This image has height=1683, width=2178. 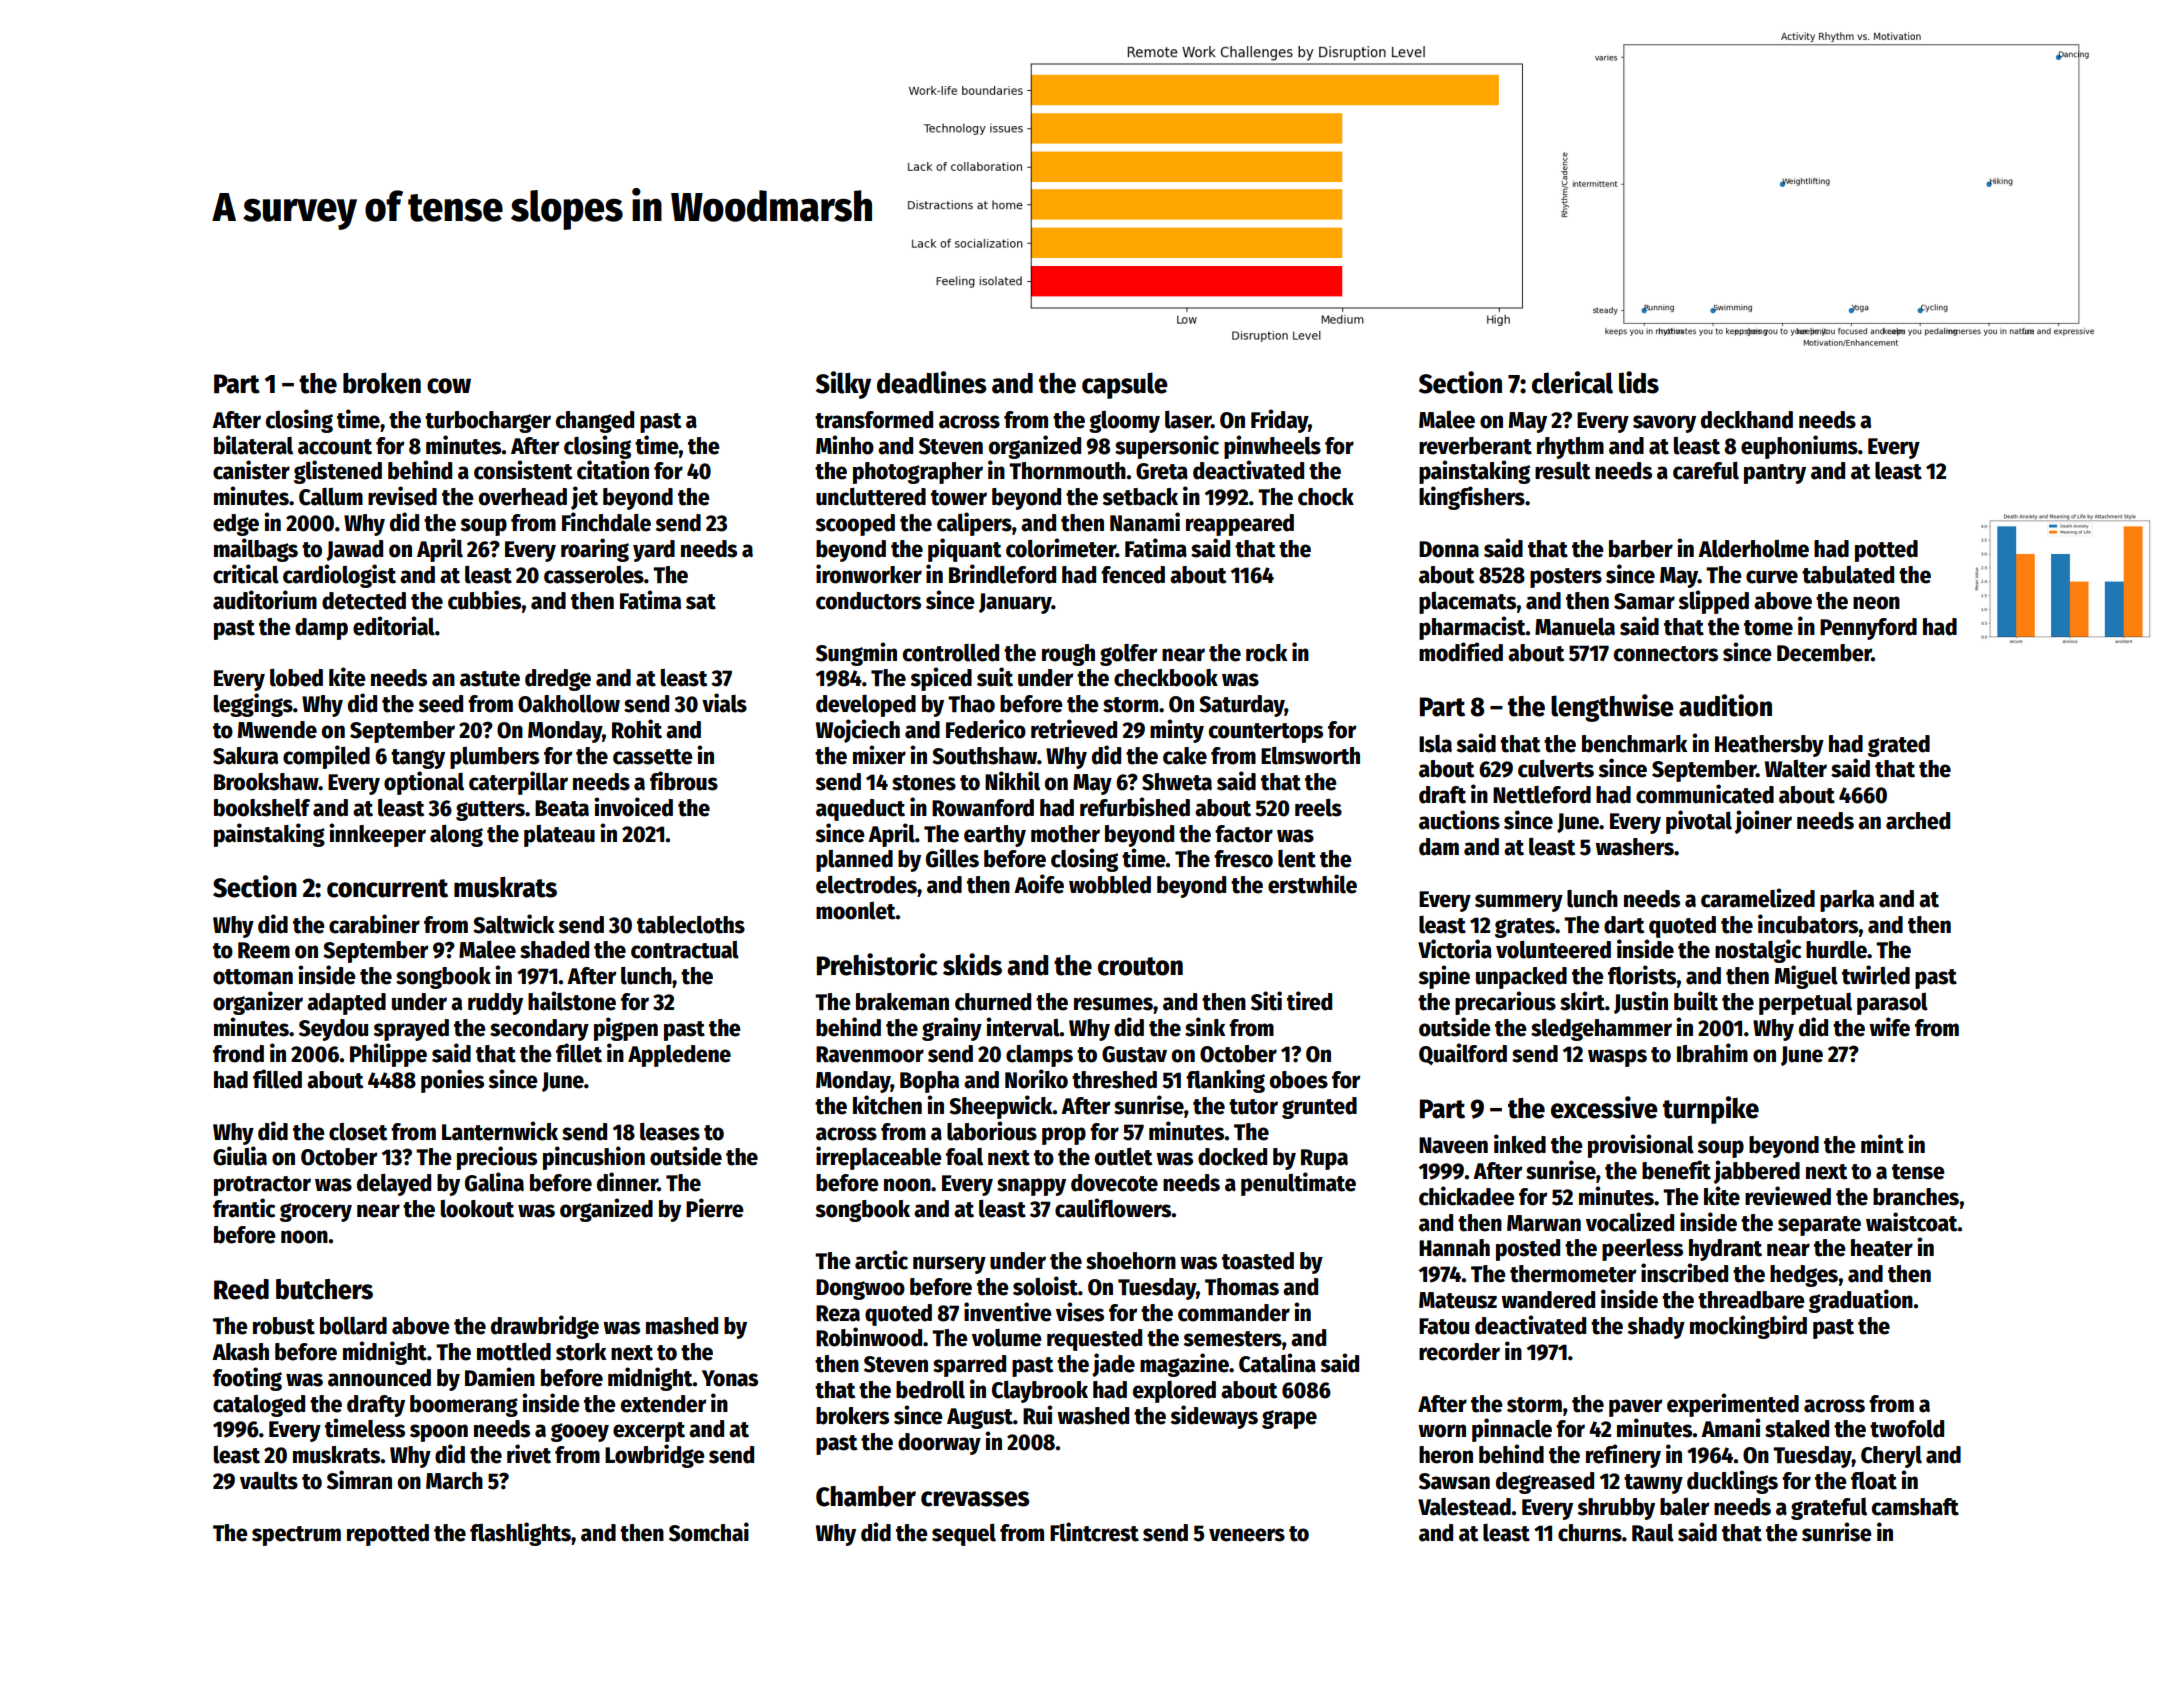 What do you see at coordinates (449, 386) in the image?
I see `cow` at bounding box center [449, 386].
